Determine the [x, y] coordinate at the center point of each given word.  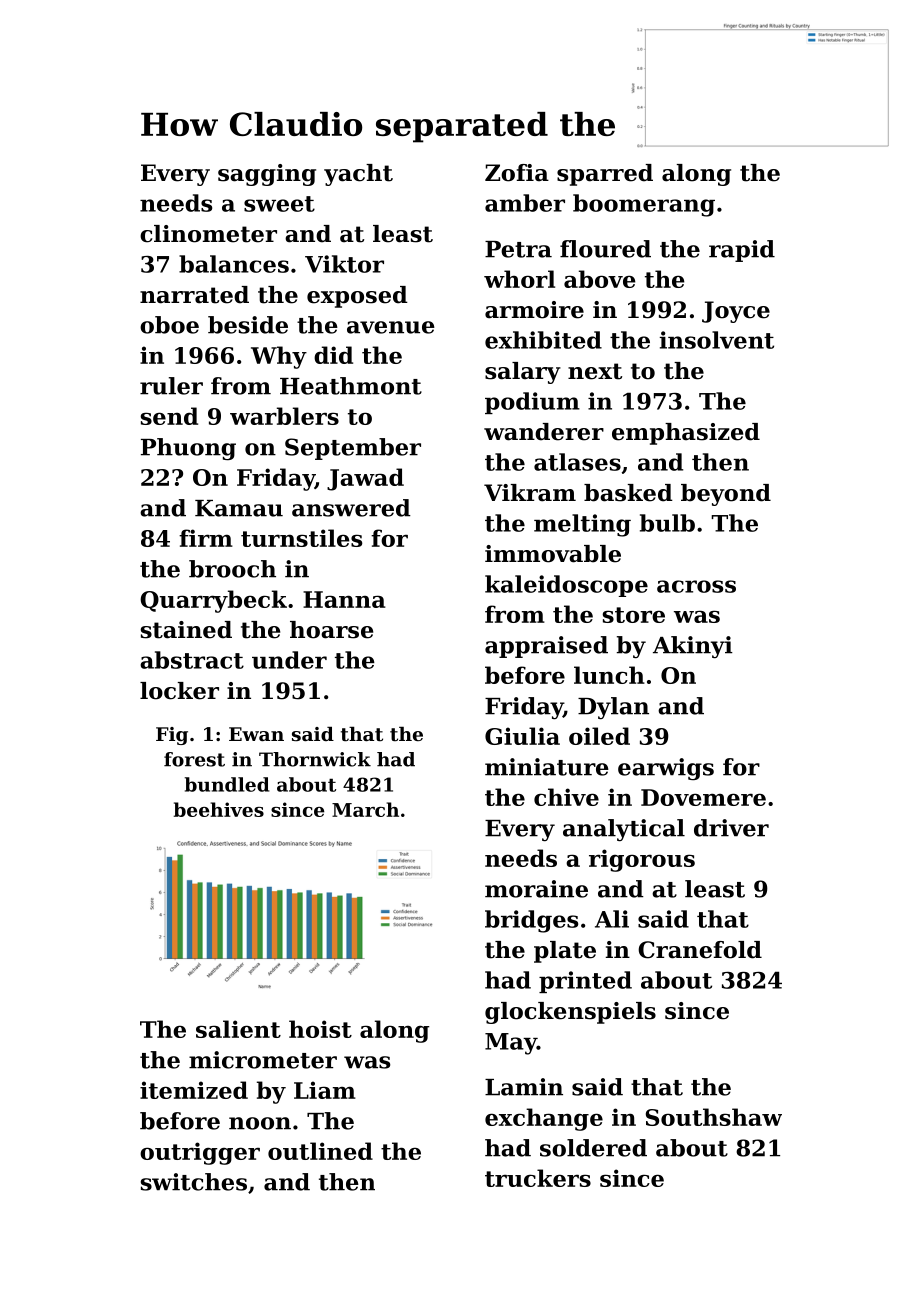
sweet [279, 204]
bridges [531, 921]
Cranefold [700, 950]
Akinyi [693, 647]
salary [523, 373]
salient [238, 1029]
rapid [742, 251]
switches [194, 1182]
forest [194, 759]
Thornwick [315, 759]
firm [206, 538]
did [333, 355]
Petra [518, 249]
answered [351, 508]
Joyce [736, 312]
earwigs [666, 769]
